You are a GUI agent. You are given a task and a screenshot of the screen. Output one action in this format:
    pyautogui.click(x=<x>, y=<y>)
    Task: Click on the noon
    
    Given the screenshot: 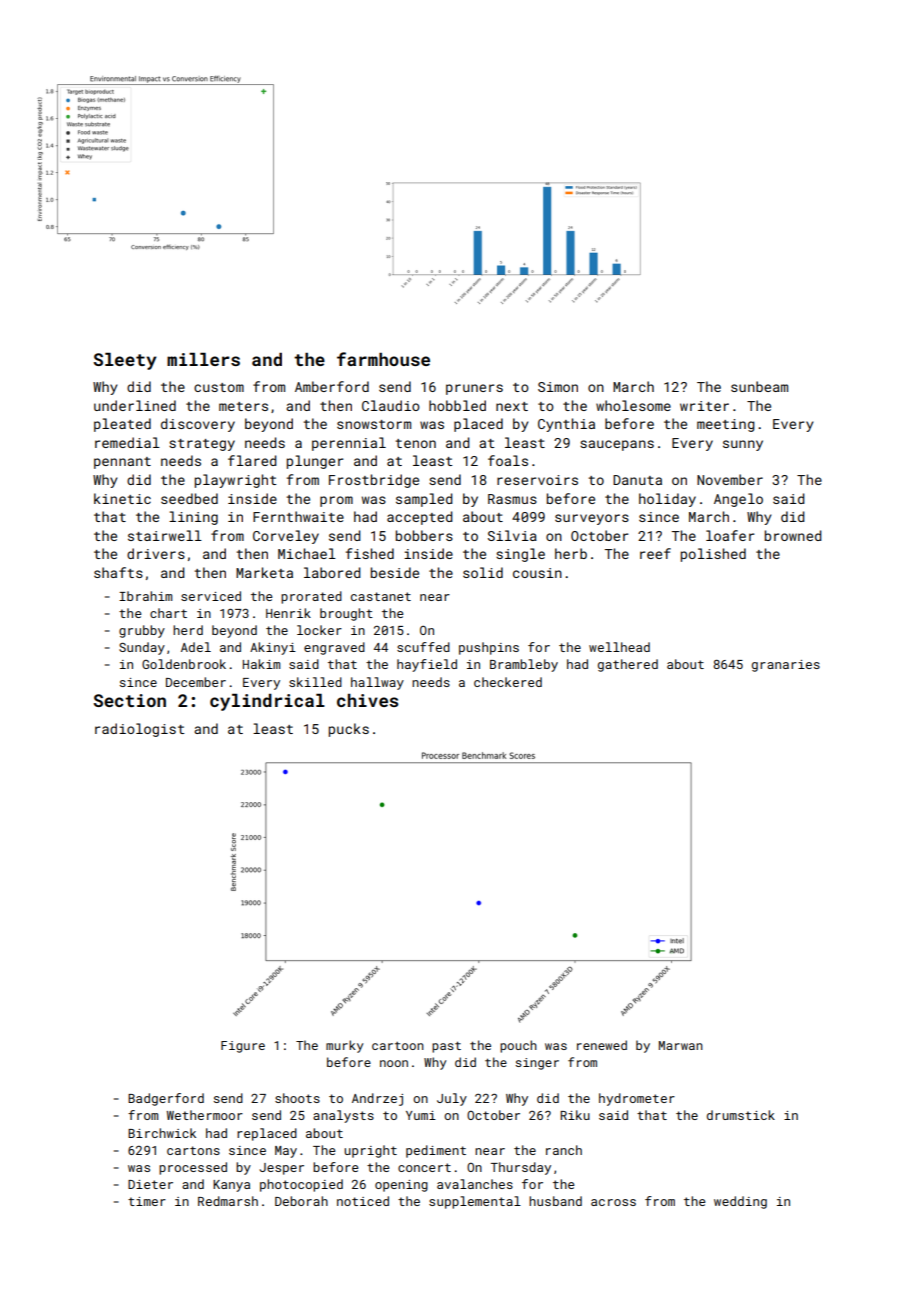 What is the action you would take?
    pyautogui.click(x=394, y=1063)
